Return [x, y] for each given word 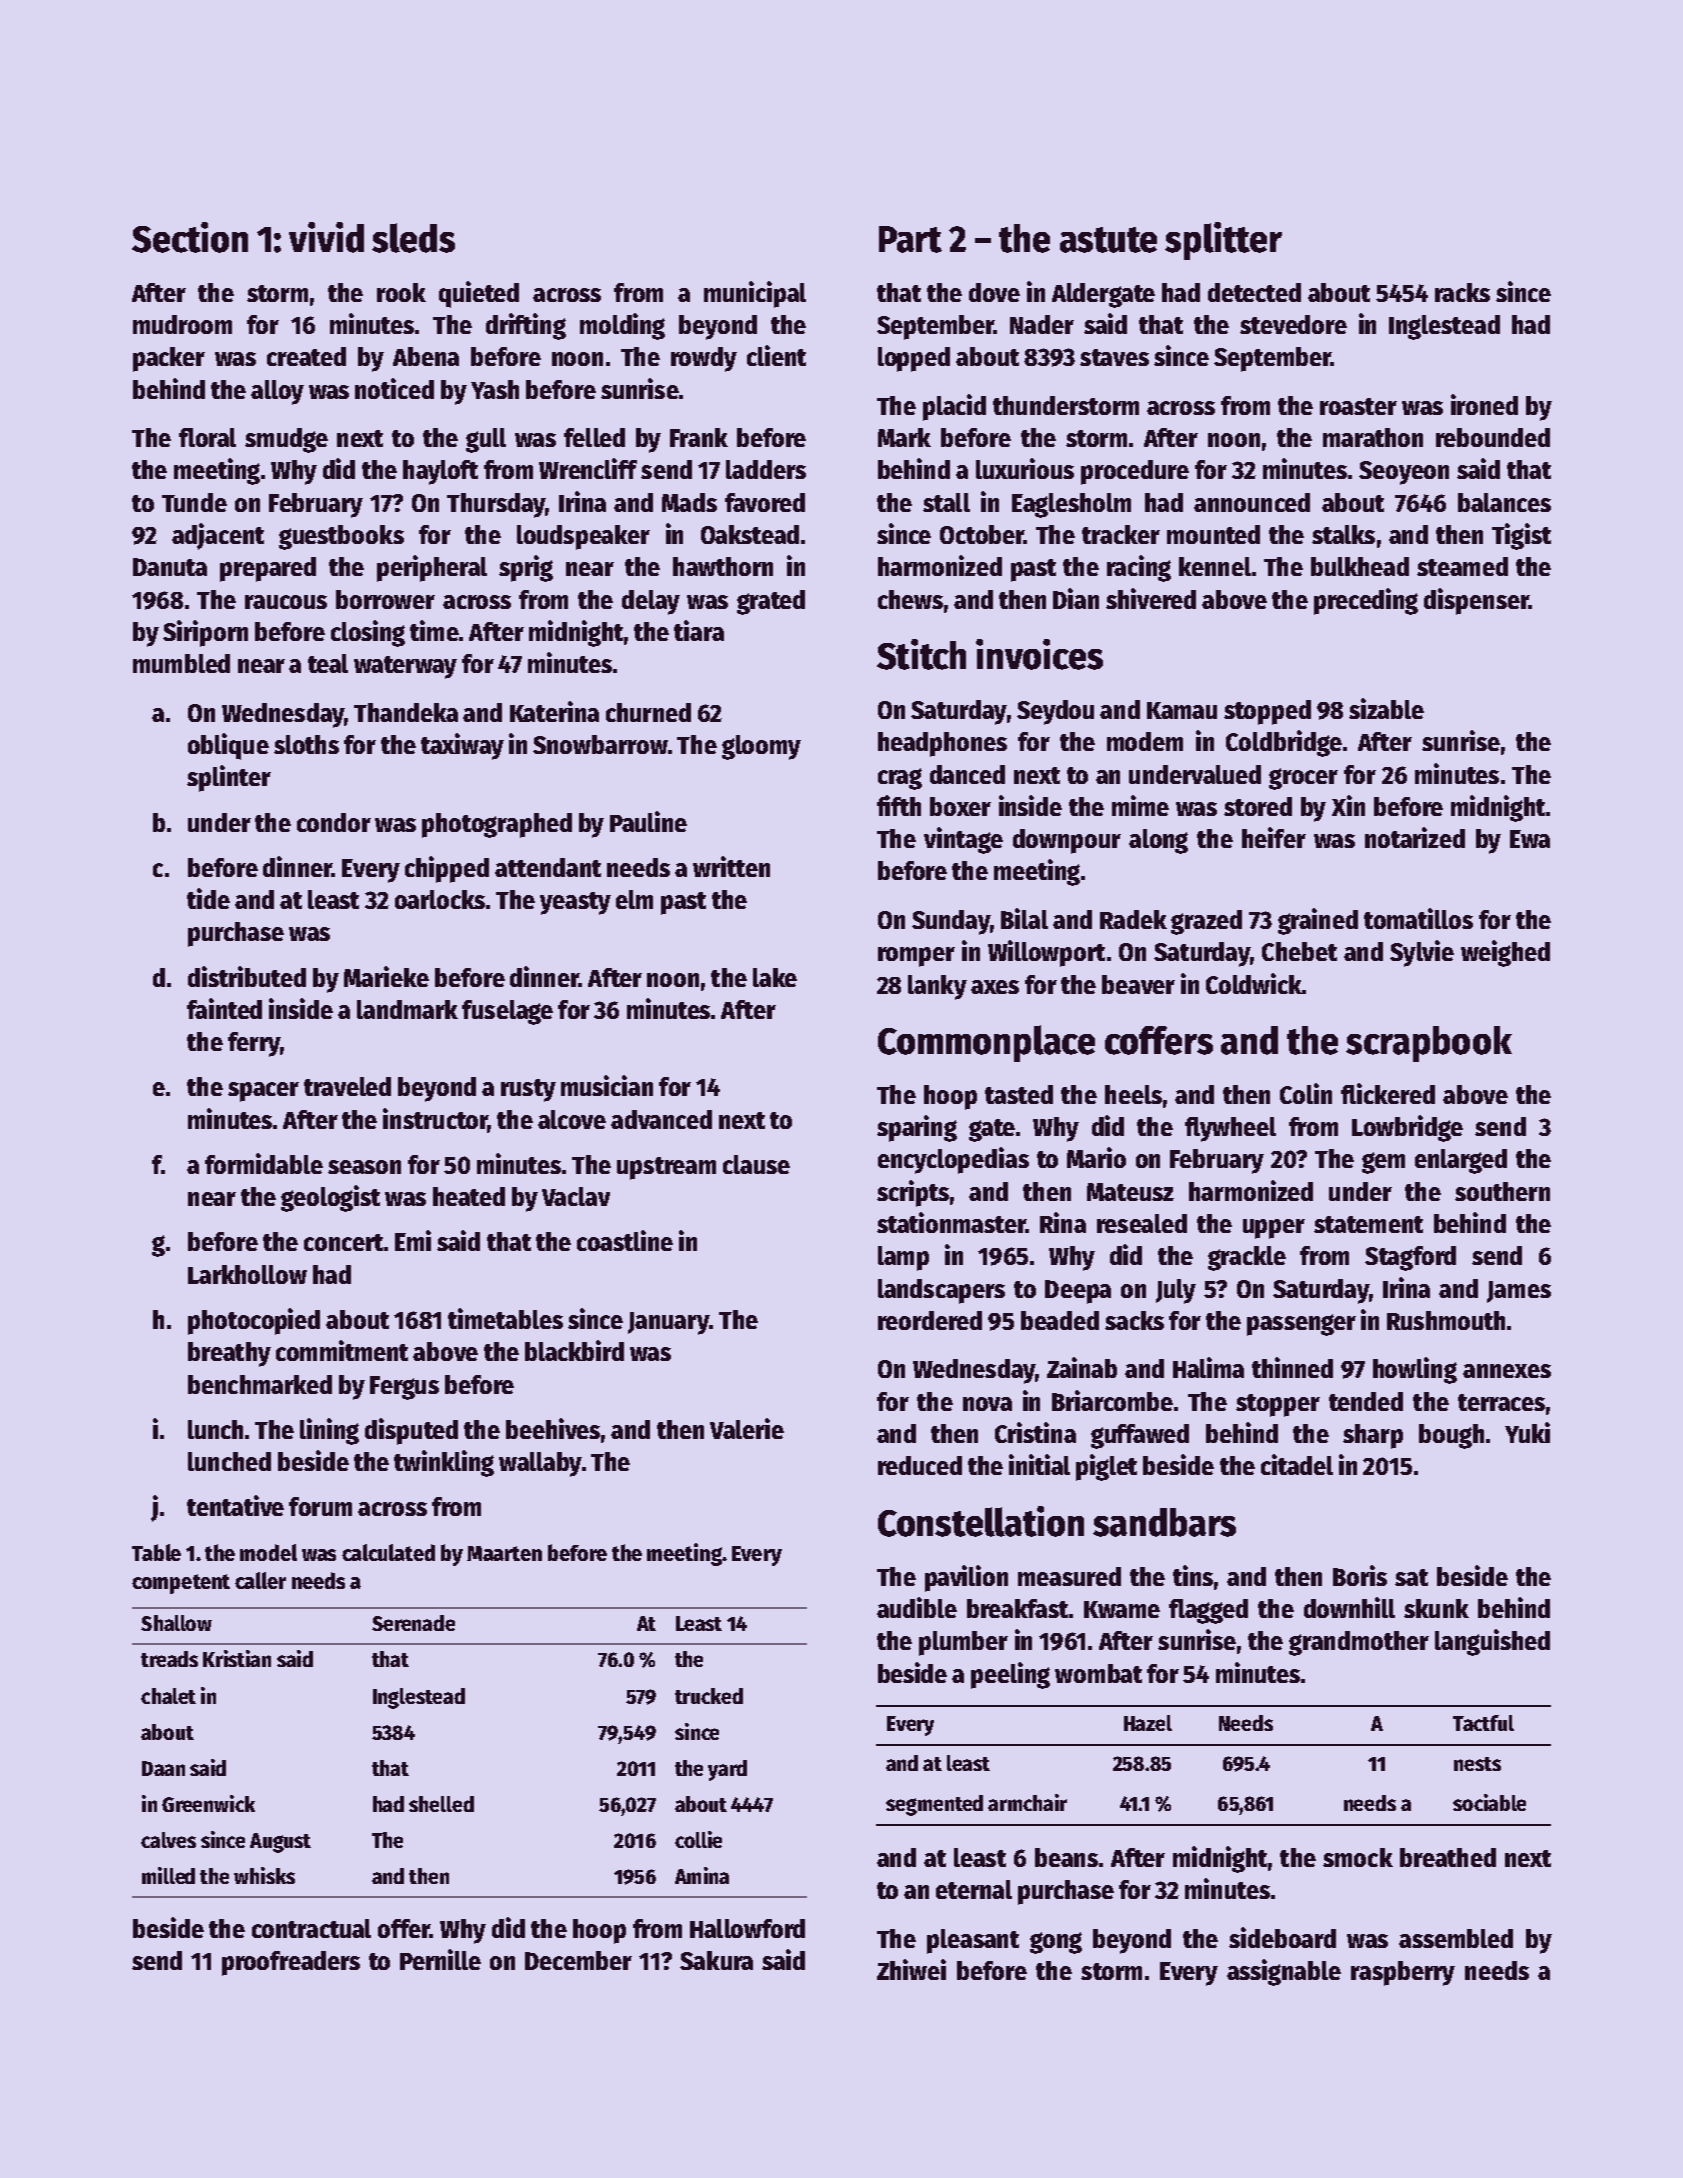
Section [190, 237]
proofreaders [291, 1963]
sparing [917, 1128]
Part [910, 239]
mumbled [181, 663]
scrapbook [1429, 1044]
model [268, 1552]
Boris [1360, 1575]
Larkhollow [247, 1274]
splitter [1223, 241]
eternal [974, 1889]
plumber [963, 1643]
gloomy [761, 747]
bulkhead [1360, 566]
